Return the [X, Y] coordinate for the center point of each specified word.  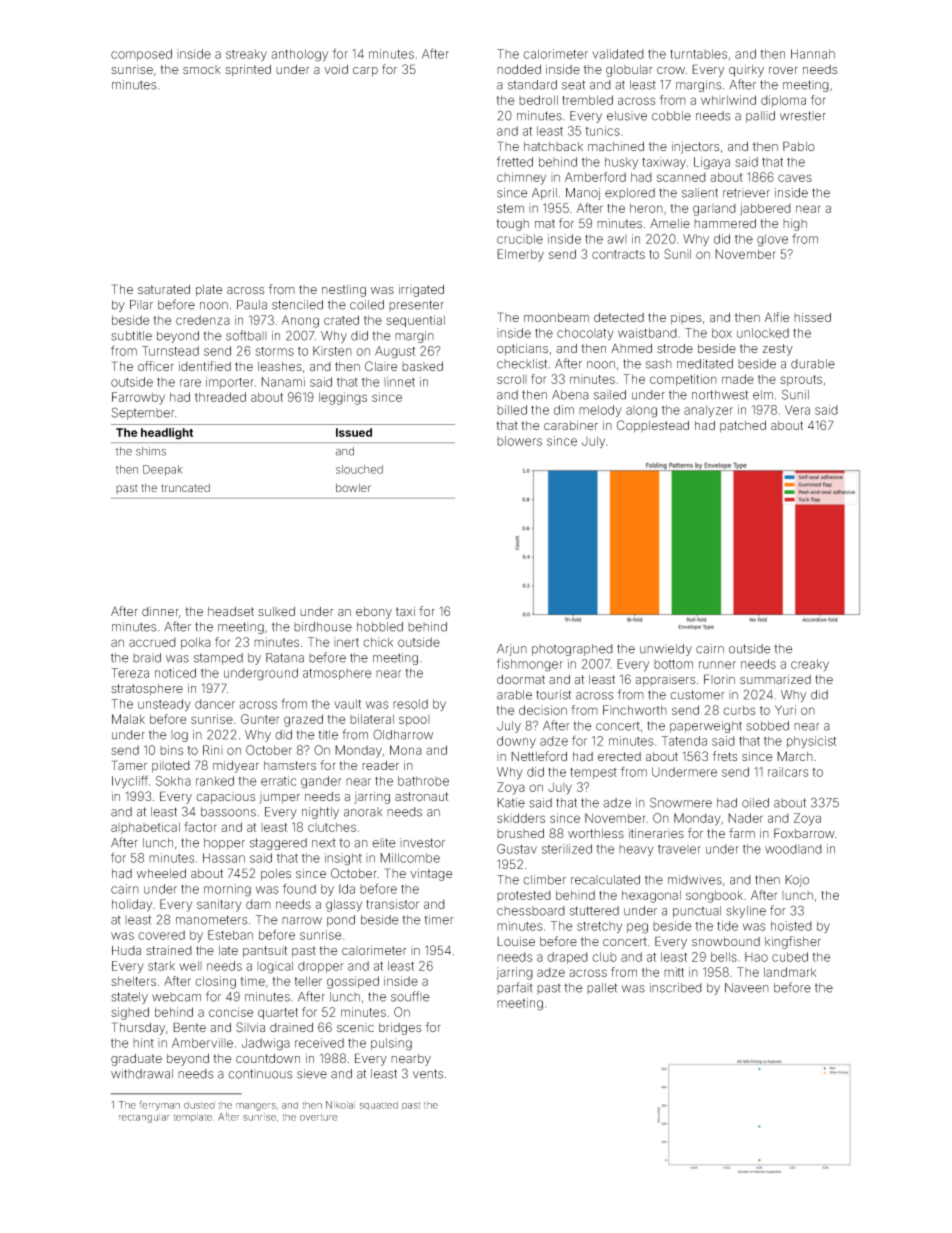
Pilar [141, 305]
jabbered [765, 209]
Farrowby [138, 398]
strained [169, 950]
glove [772, 240]
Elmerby [520, 255]
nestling [344, 291]
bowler [353, 487]
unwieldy [666, 650]
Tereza [130, 673]
